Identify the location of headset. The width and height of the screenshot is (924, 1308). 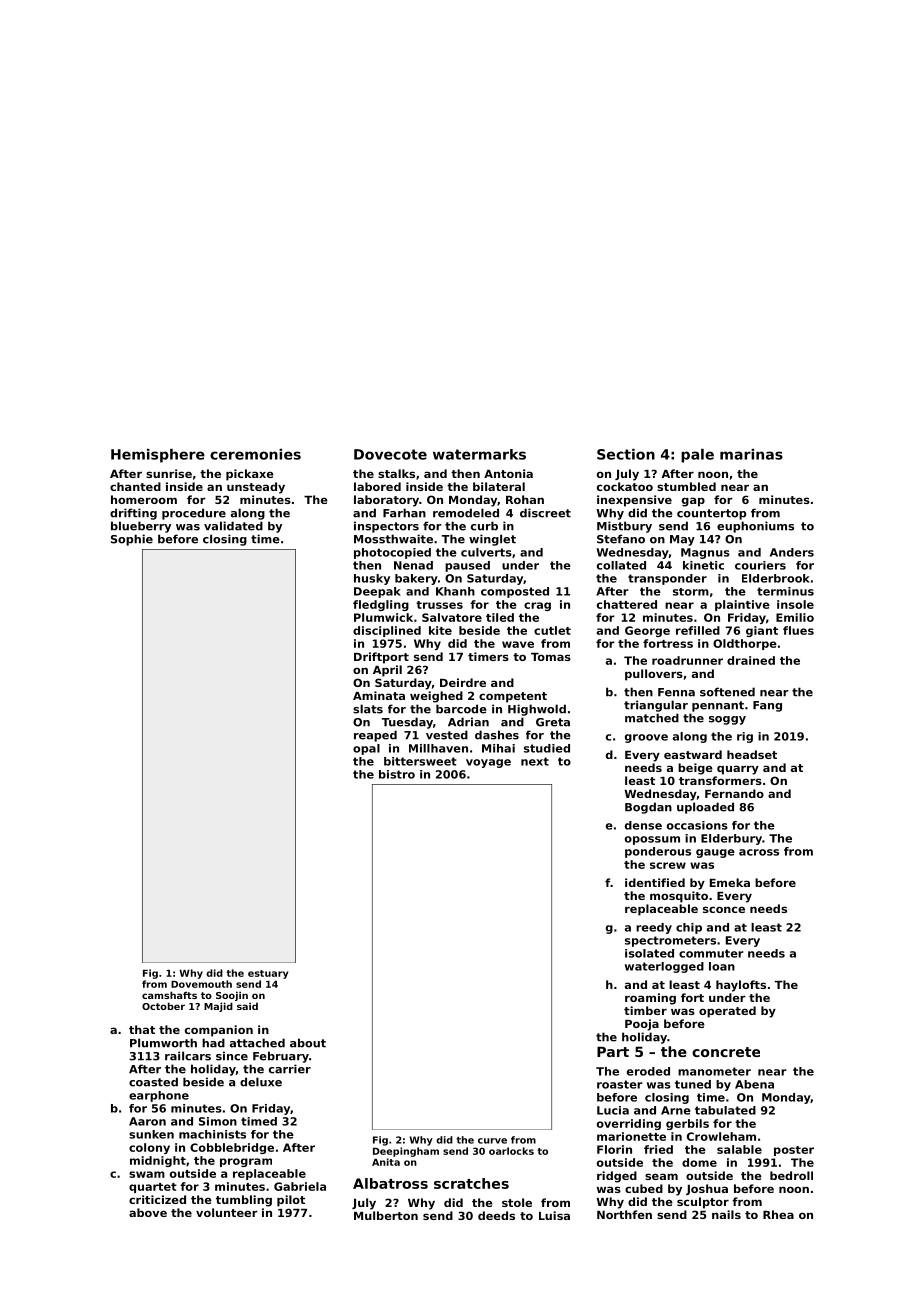
(752, 754).
